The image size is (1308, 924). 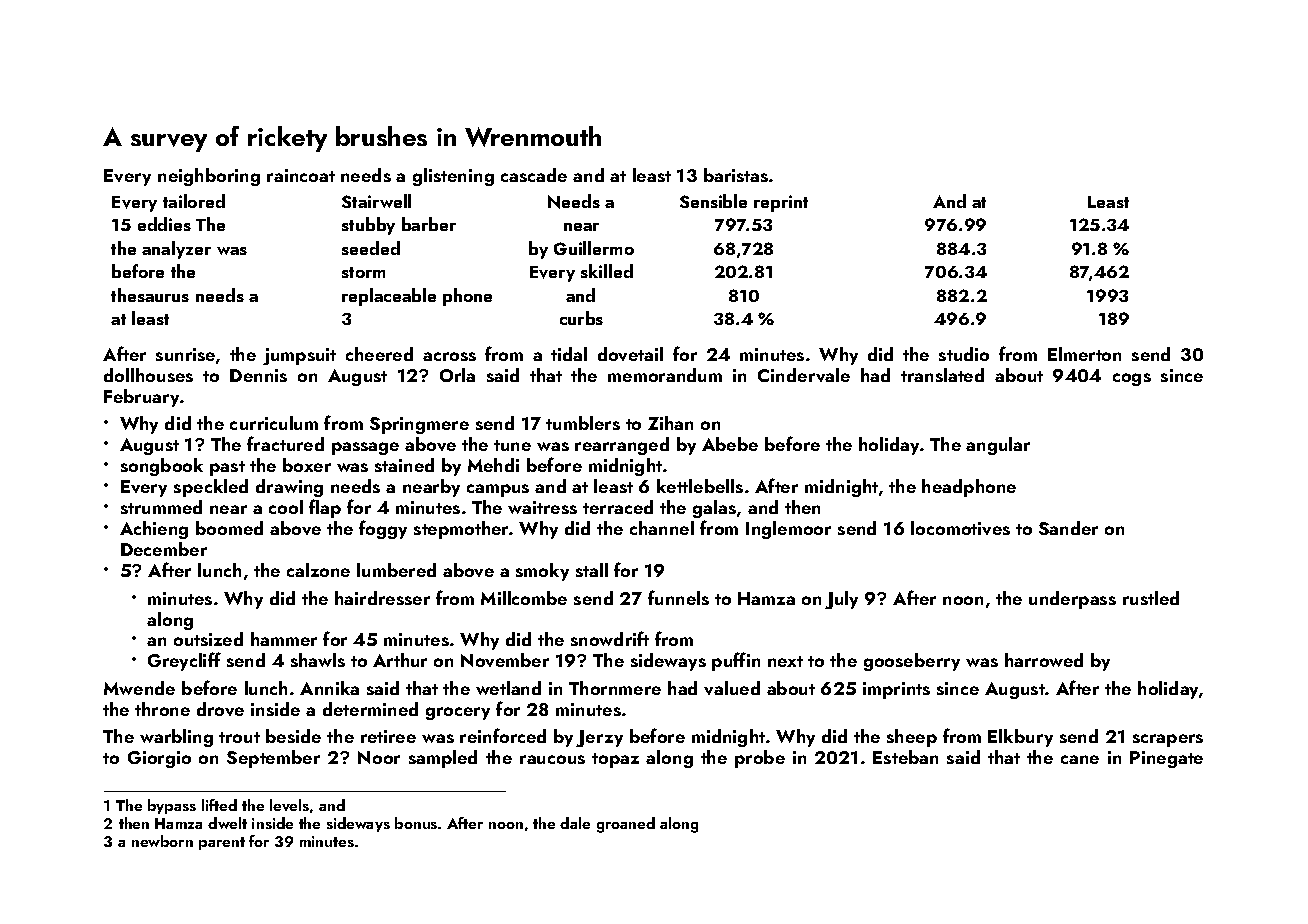 I want to click on bonus, so click(x=416, y=823).
